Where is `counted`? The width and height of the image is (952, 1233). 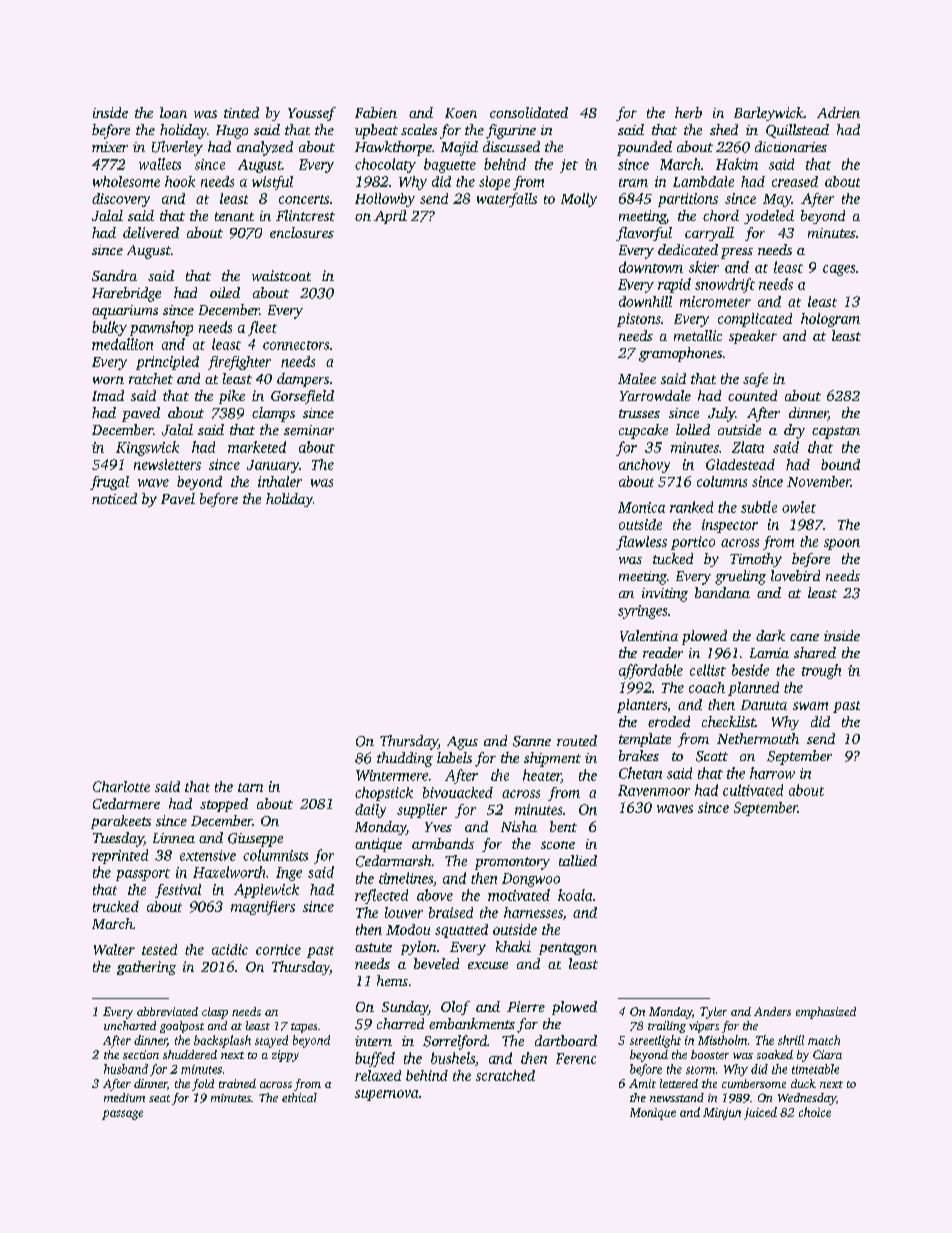
counted is located at coordinates (752, 395).
